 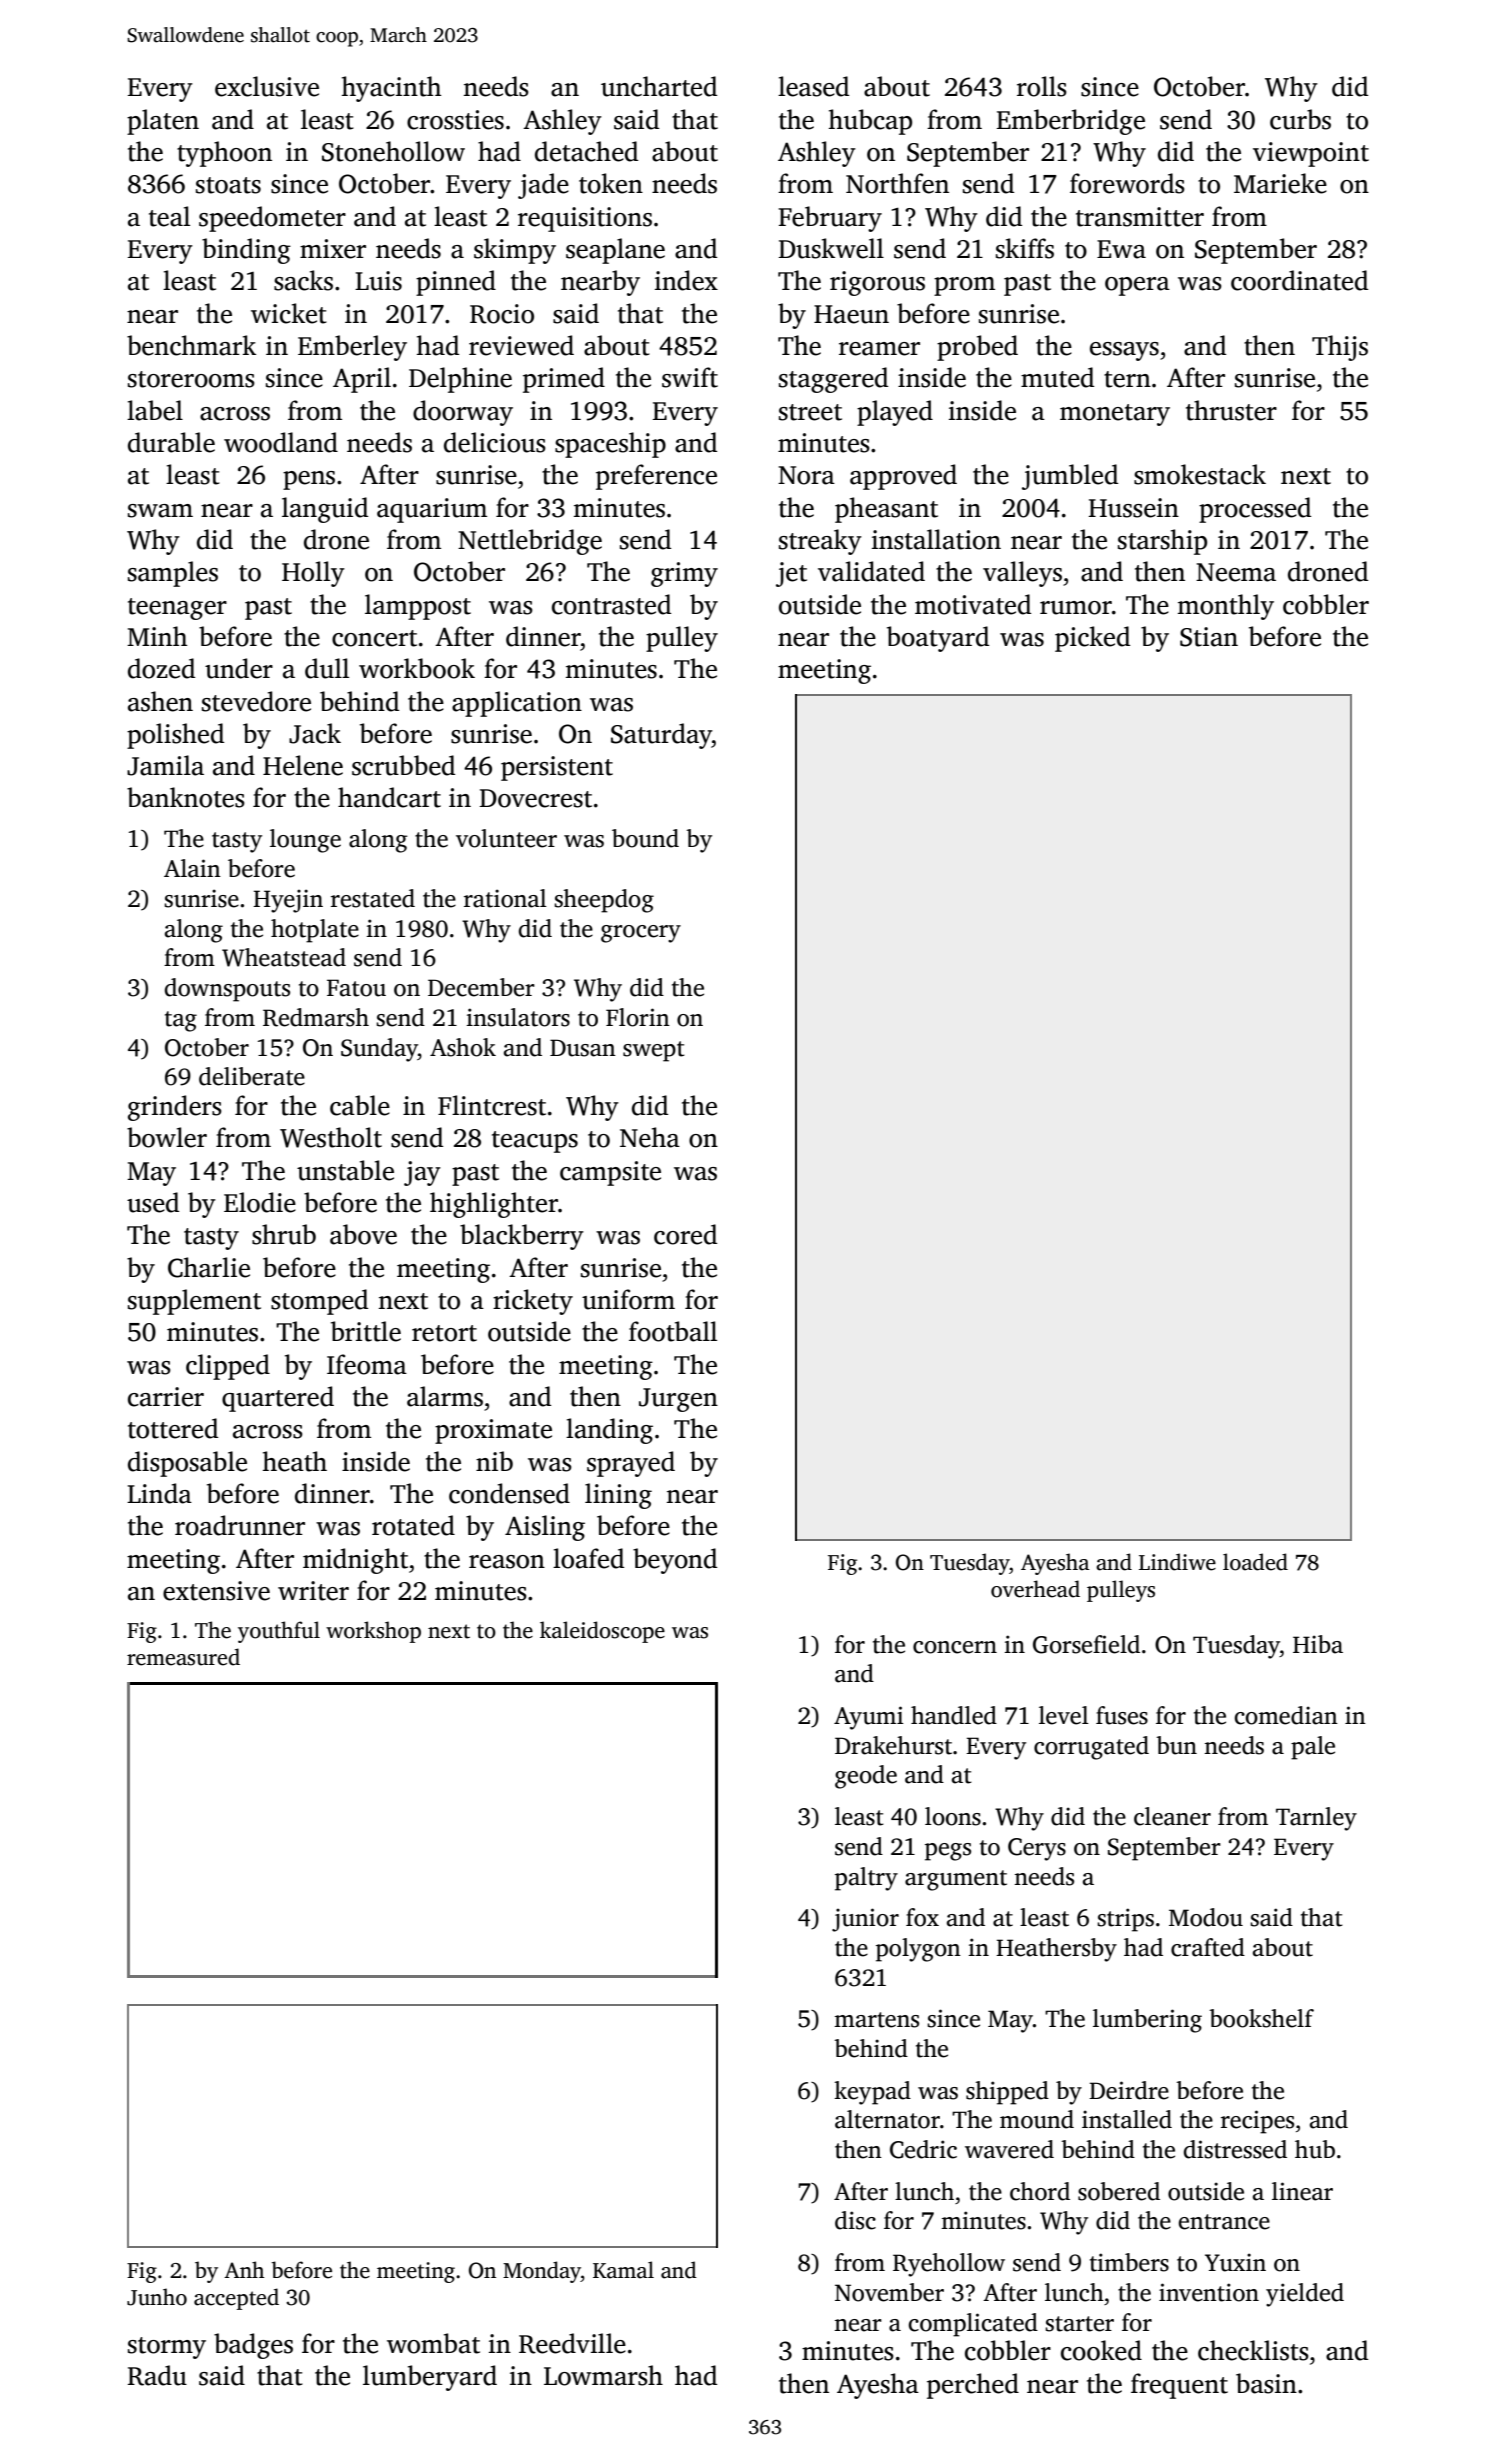 I want to click on Kamal, so click(x=623, y=2270).
